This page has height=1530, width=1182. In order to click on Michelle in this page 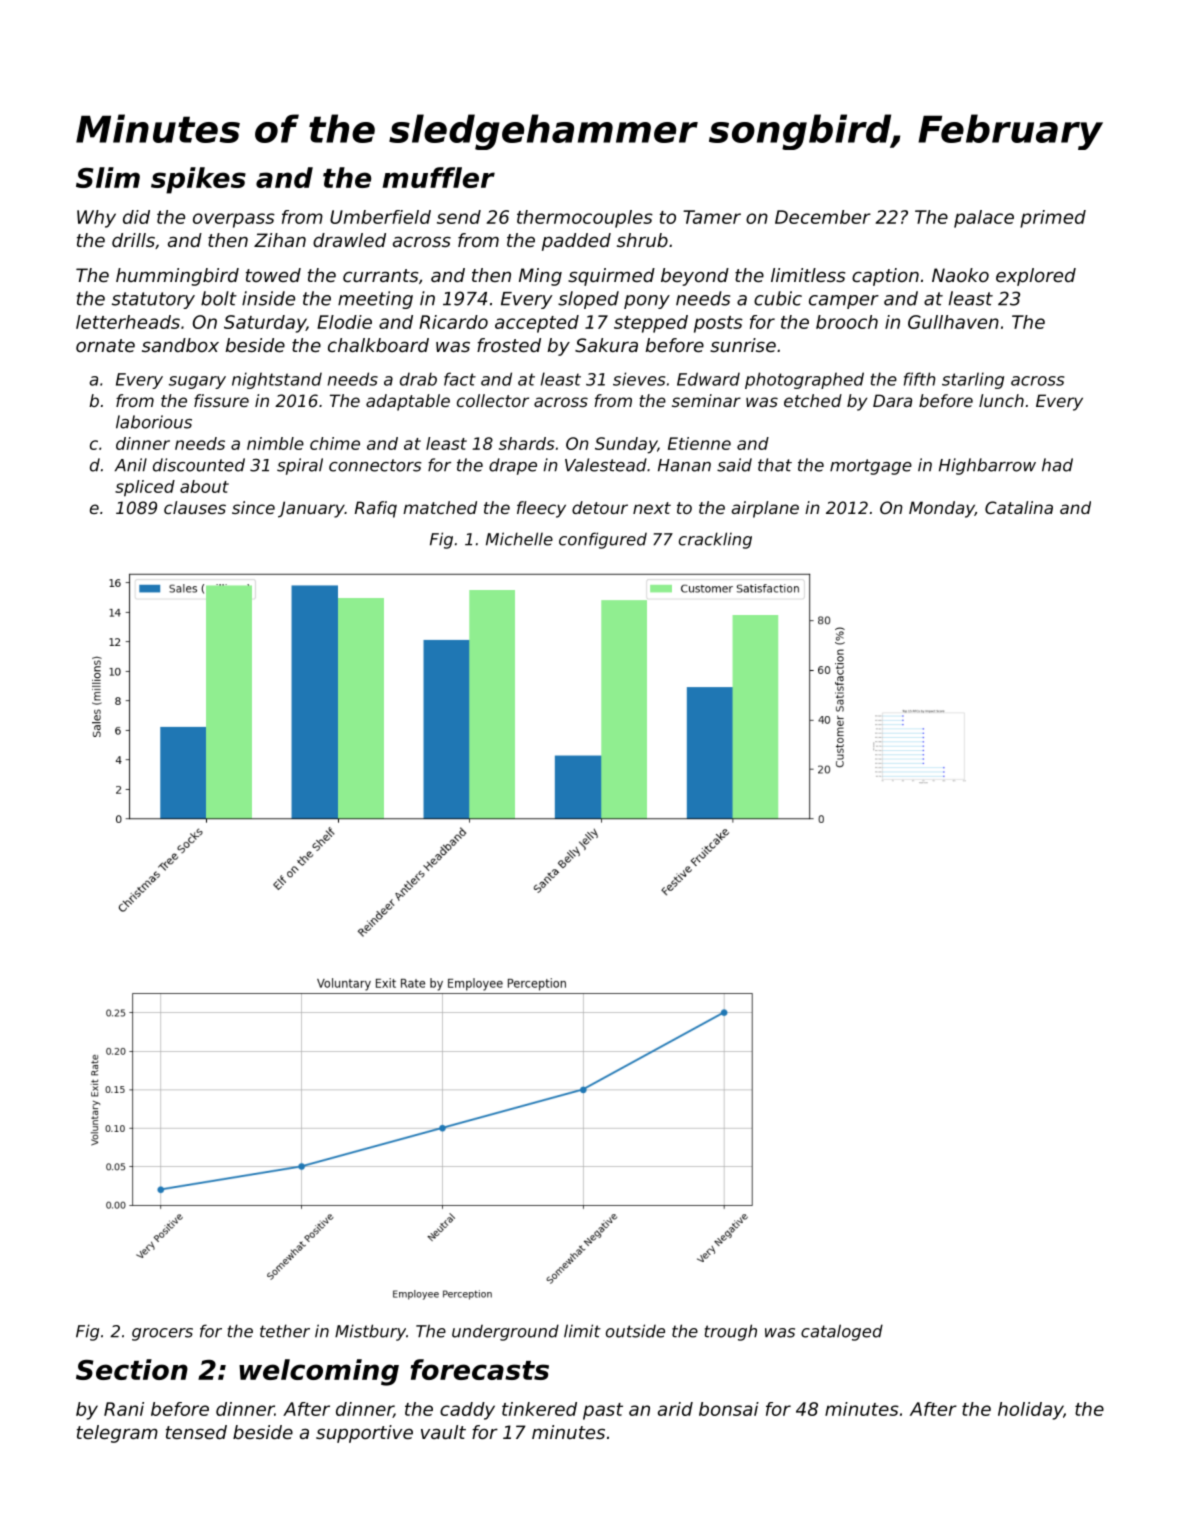, I will do `click(519, 539)`.
